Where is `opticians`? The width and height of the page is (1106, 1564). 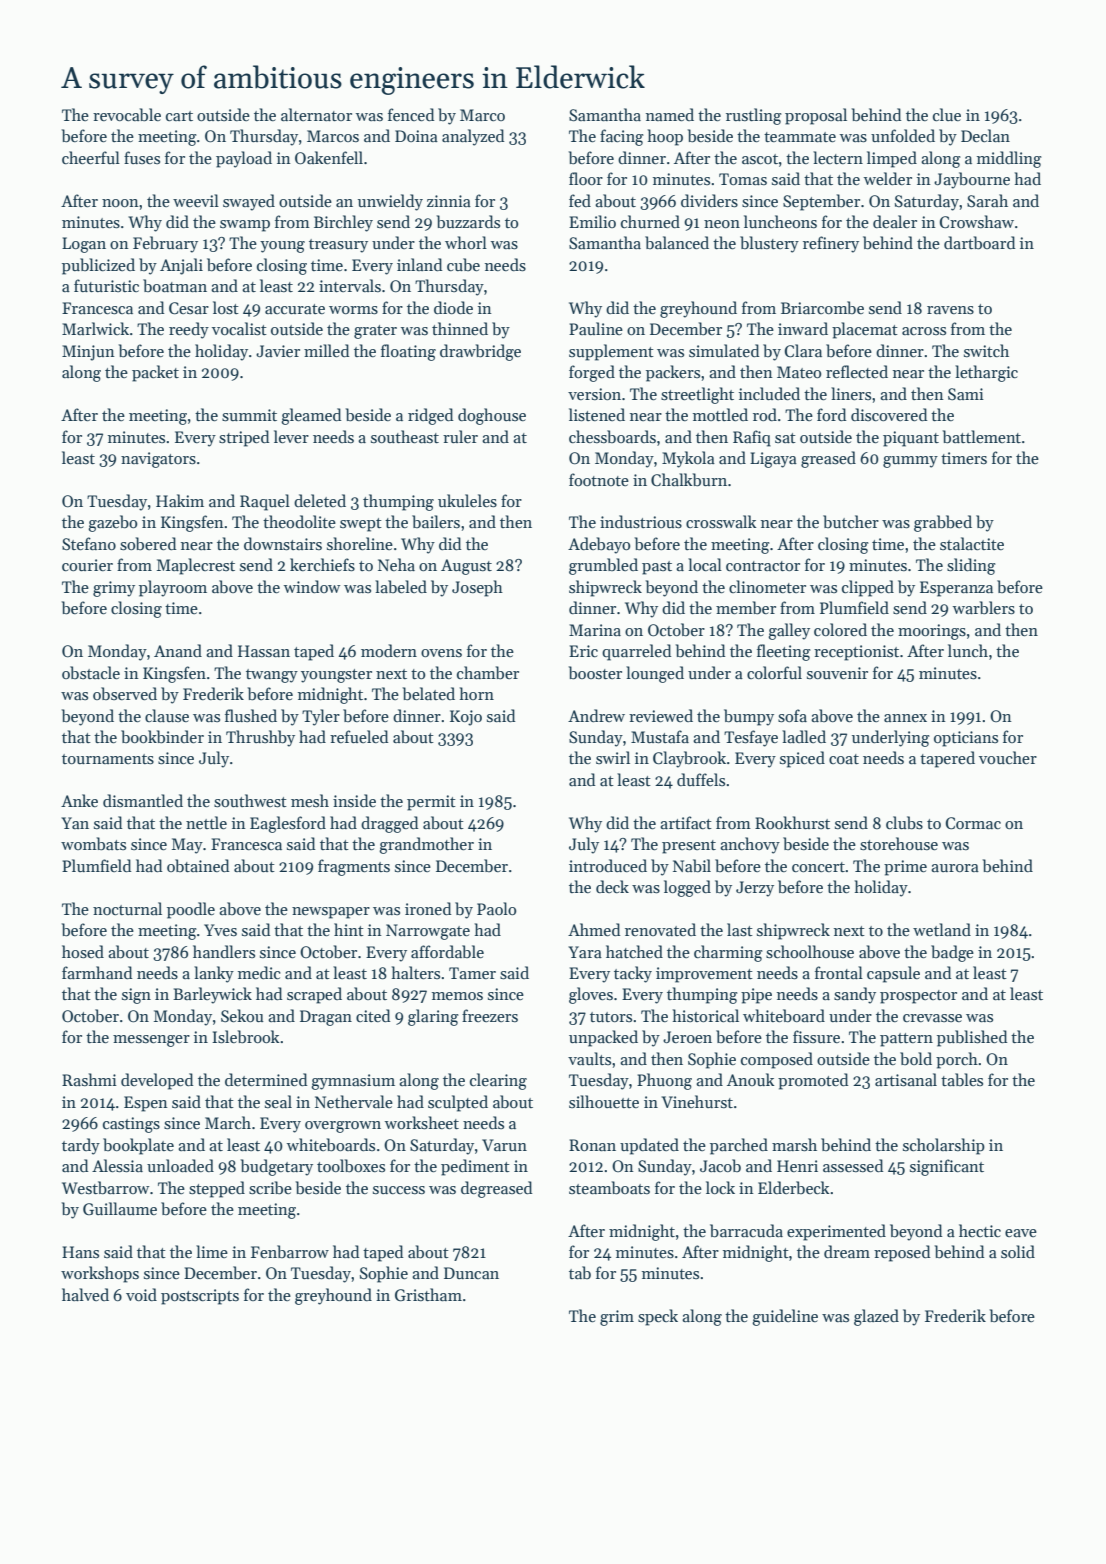
opticians is located at coordinates (966, 739).
